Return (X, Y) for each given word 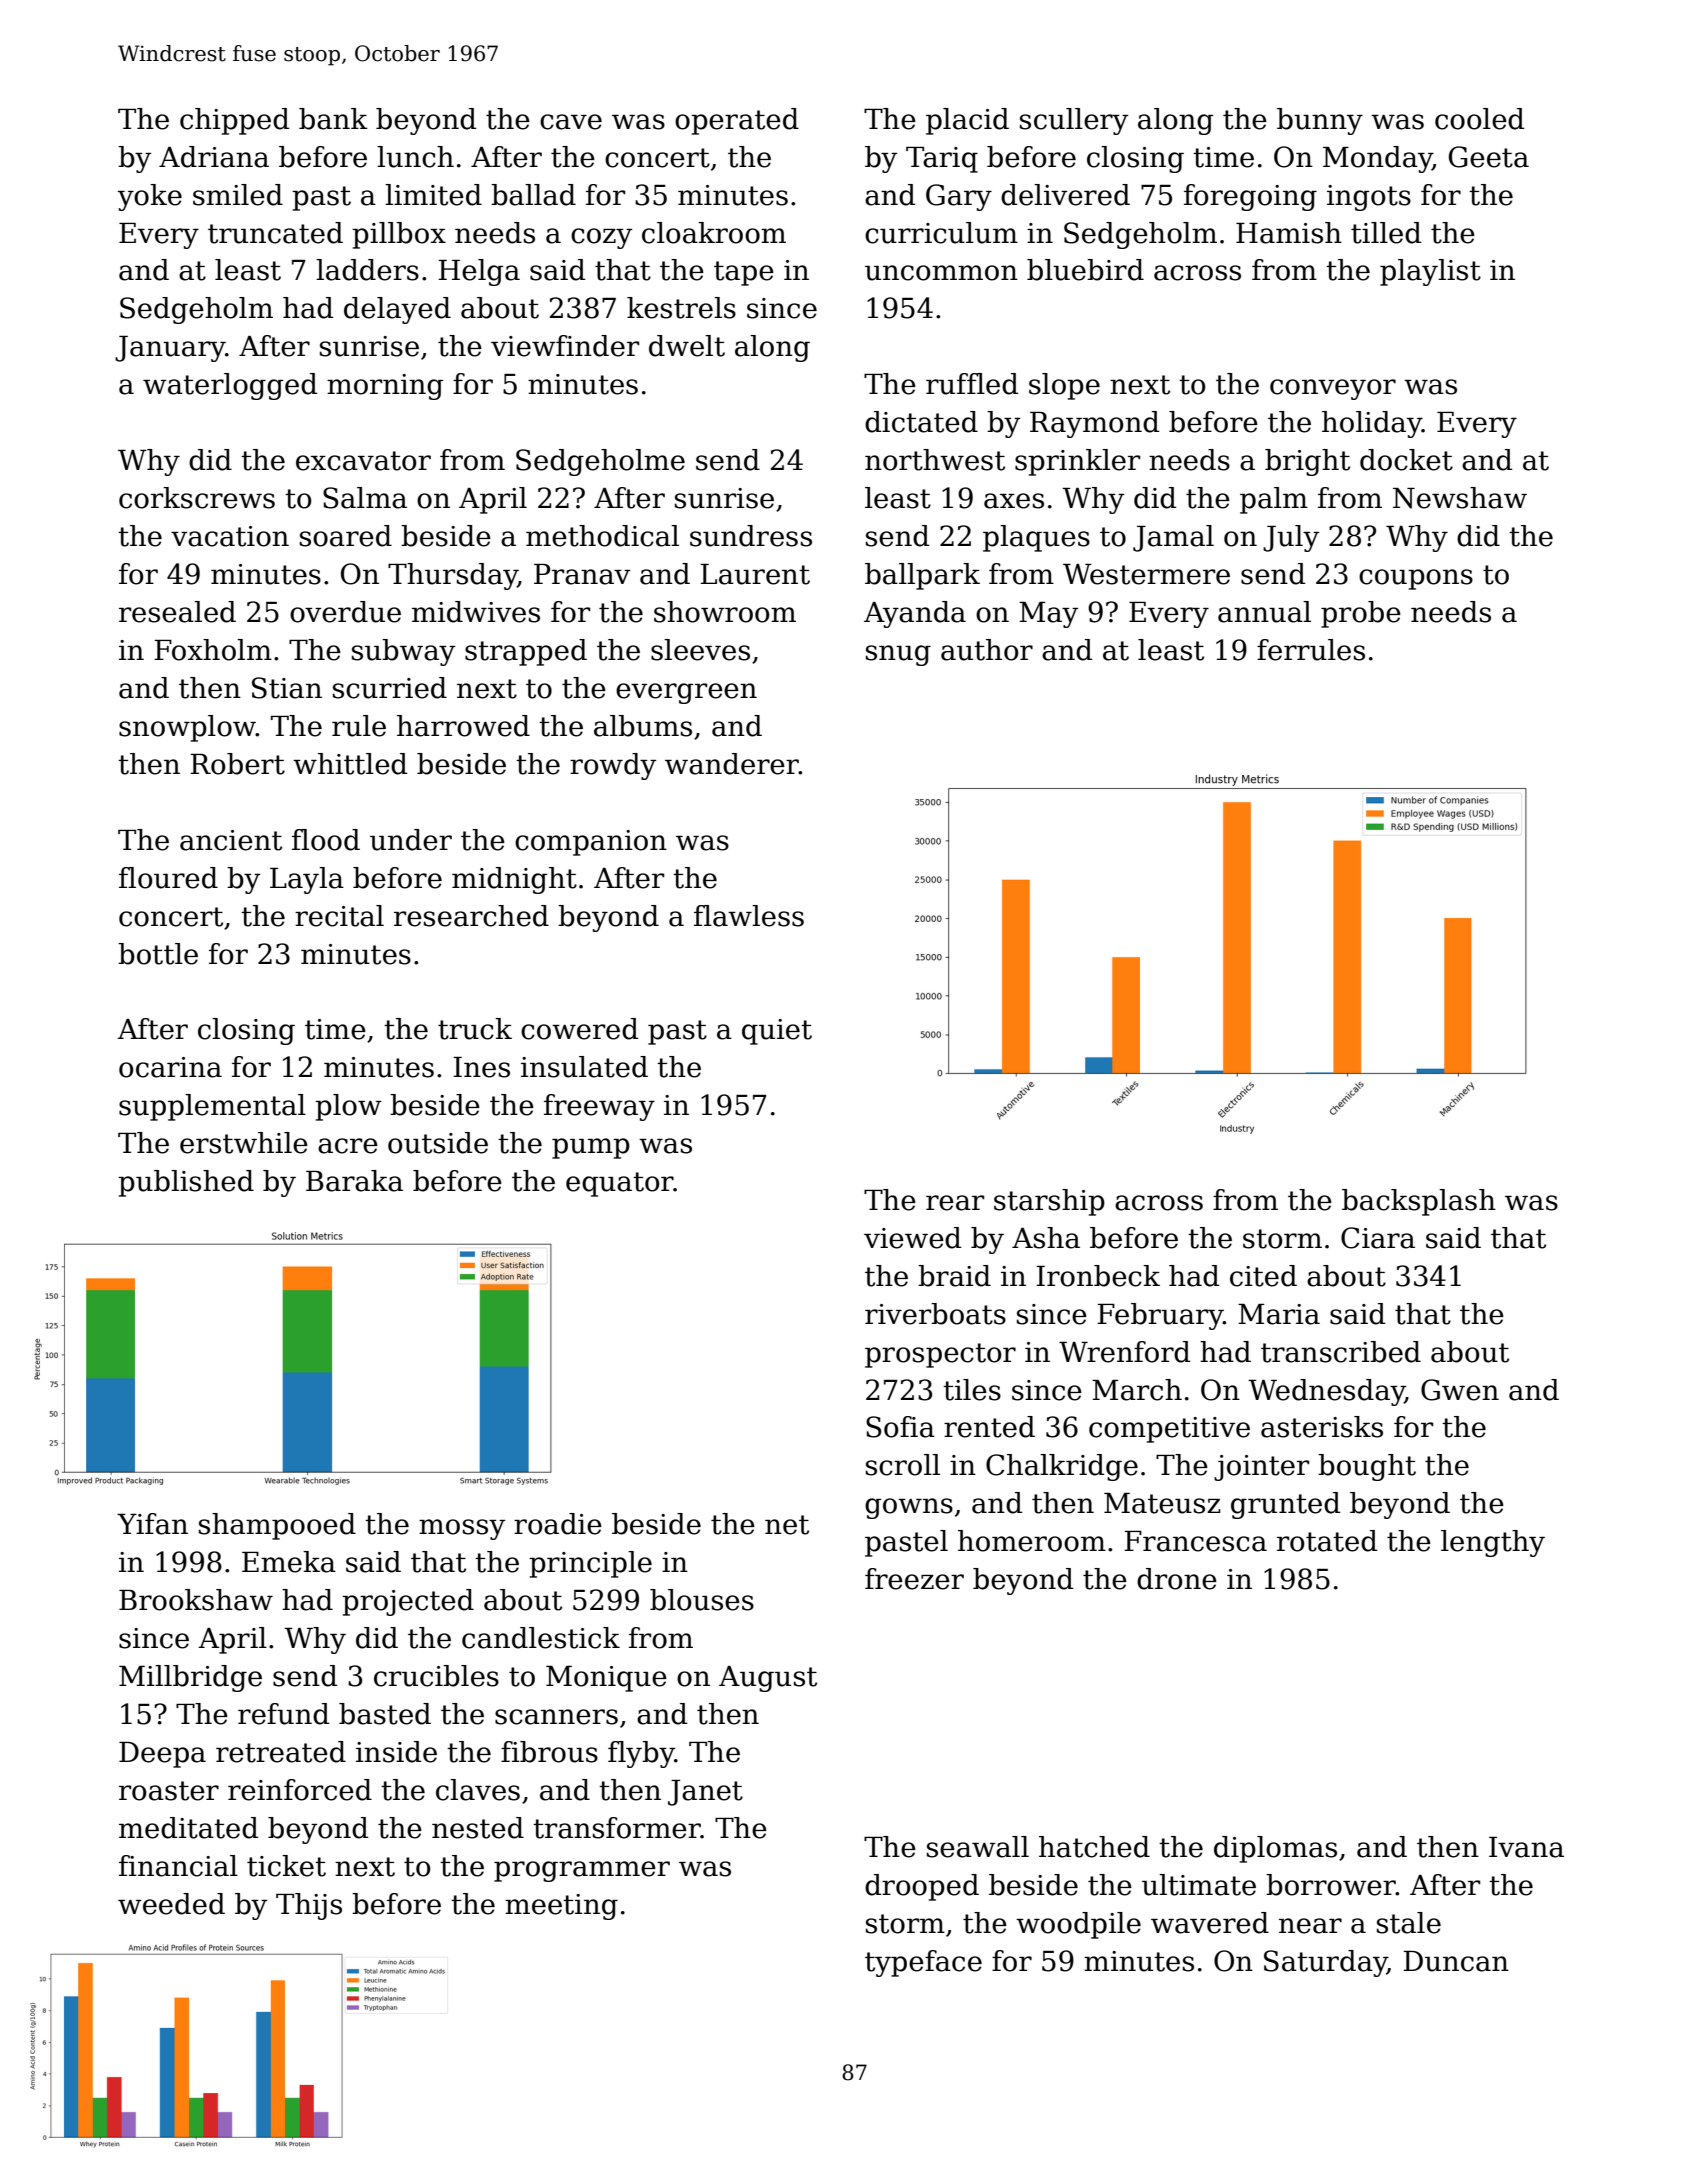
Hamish (1289, 233)
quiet (777, 1032)
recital (339, 916)
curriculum (941, 233)
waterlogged (230, 386)
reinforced (300, 1790)
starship (1049, 1202)
